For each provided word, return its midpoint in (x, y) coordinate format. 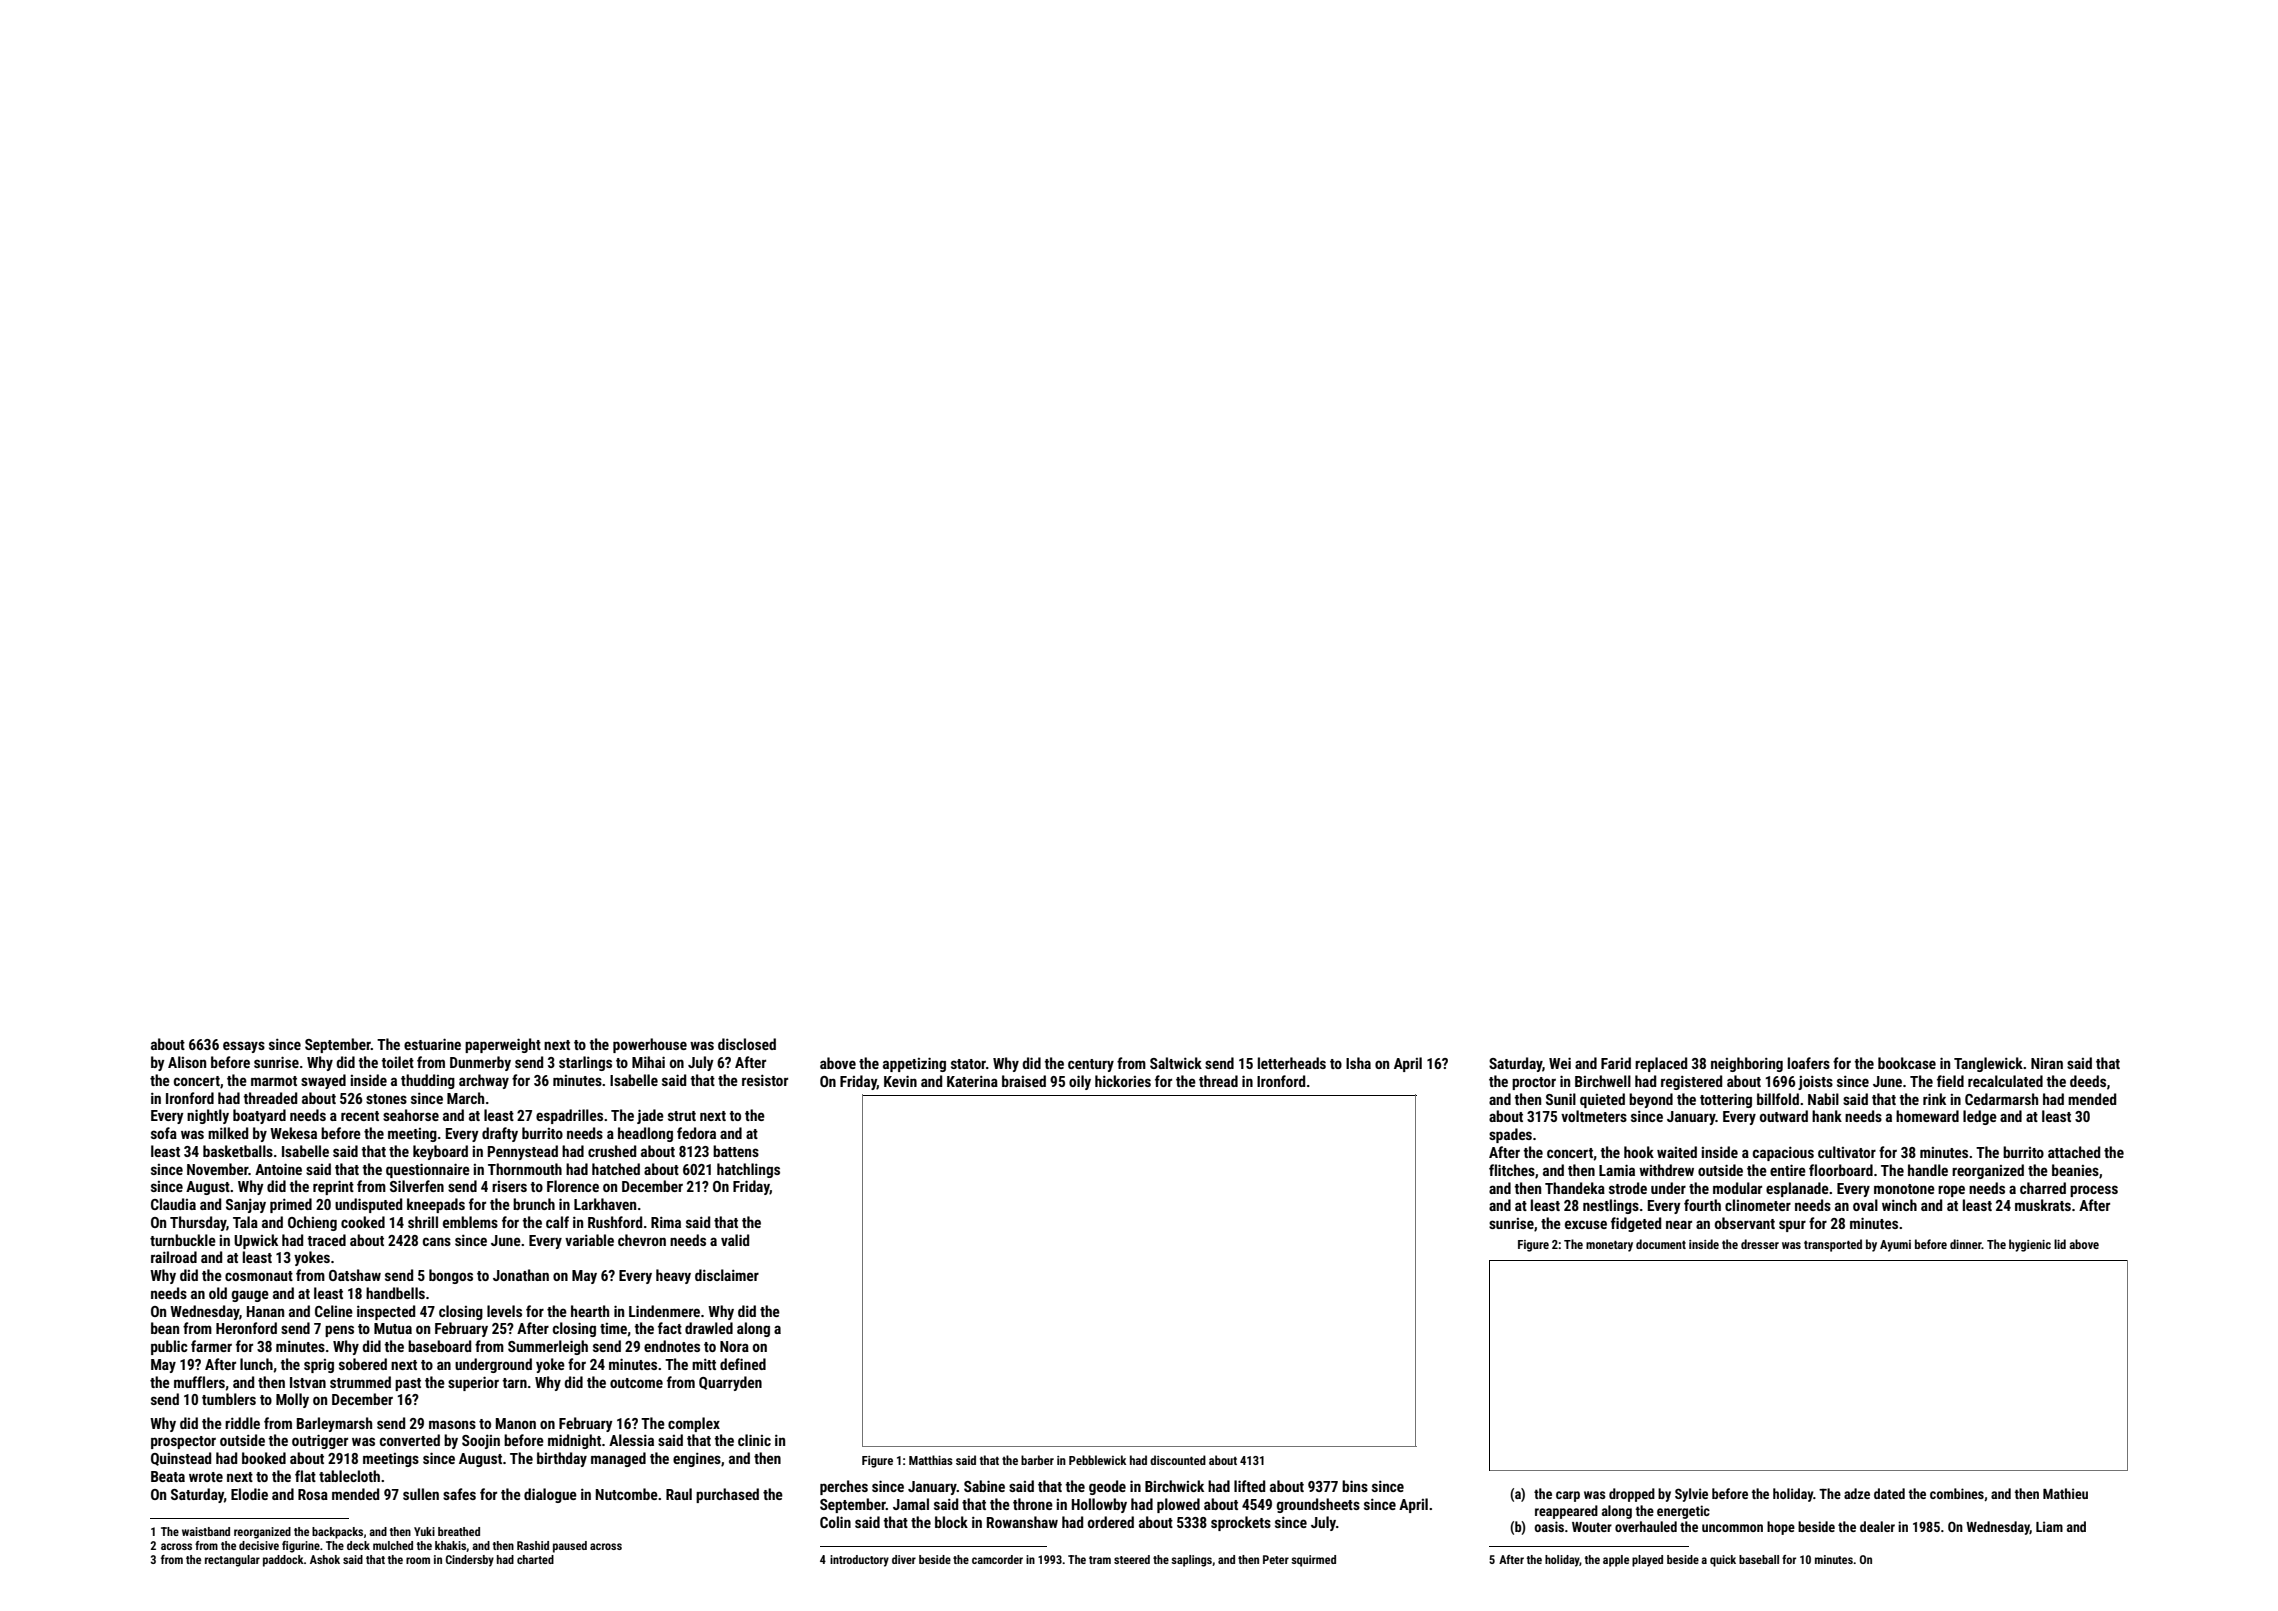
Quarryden (730, 1383)
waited (1677, 1152)
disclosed (747, 1044)
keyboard (440, 1152)
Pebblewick (1097, 1460)
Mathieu (2065, 1493)
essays (244, 1047)
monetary (1609, 1246)
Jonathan (521, 1275)
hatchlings (748, 1170)
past (408, 1384)
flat (305, 1476)
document (1661, 1244)
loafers (1809, 1063)
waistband (206, 1531)
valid (735, 1240)
